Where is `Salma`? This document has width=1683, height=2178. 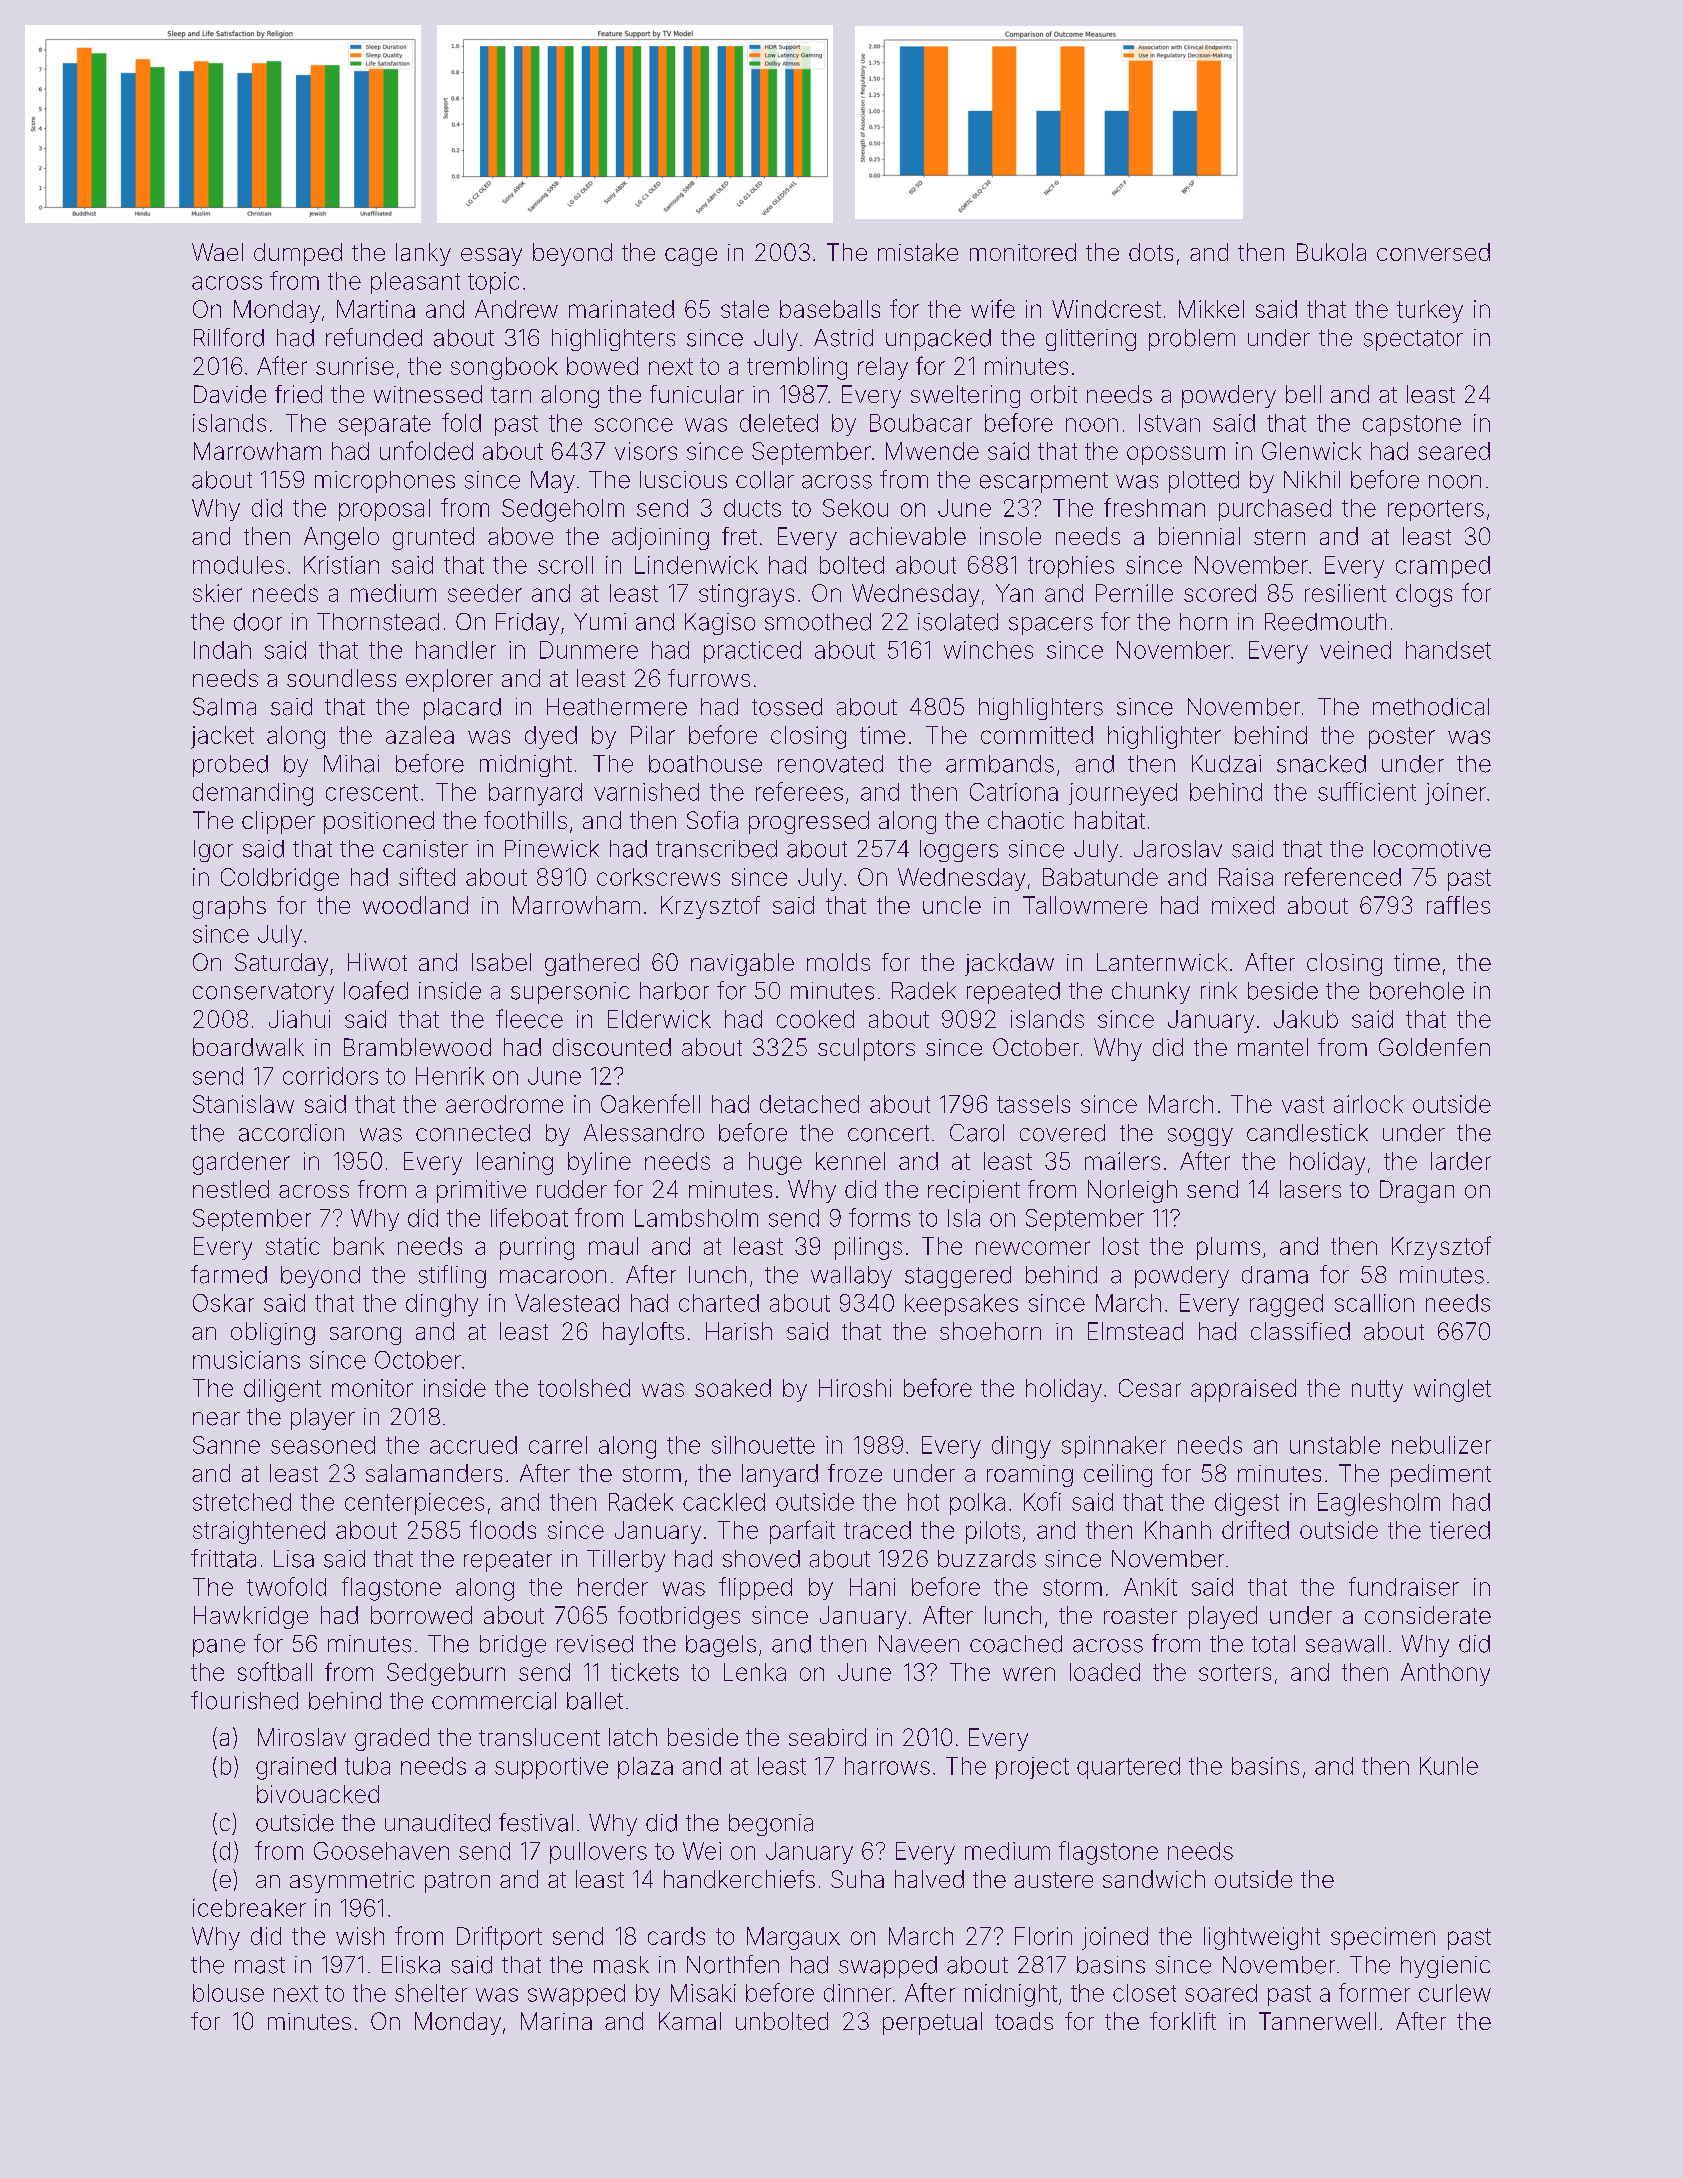 Salma is located at coordinates (224, 706).
